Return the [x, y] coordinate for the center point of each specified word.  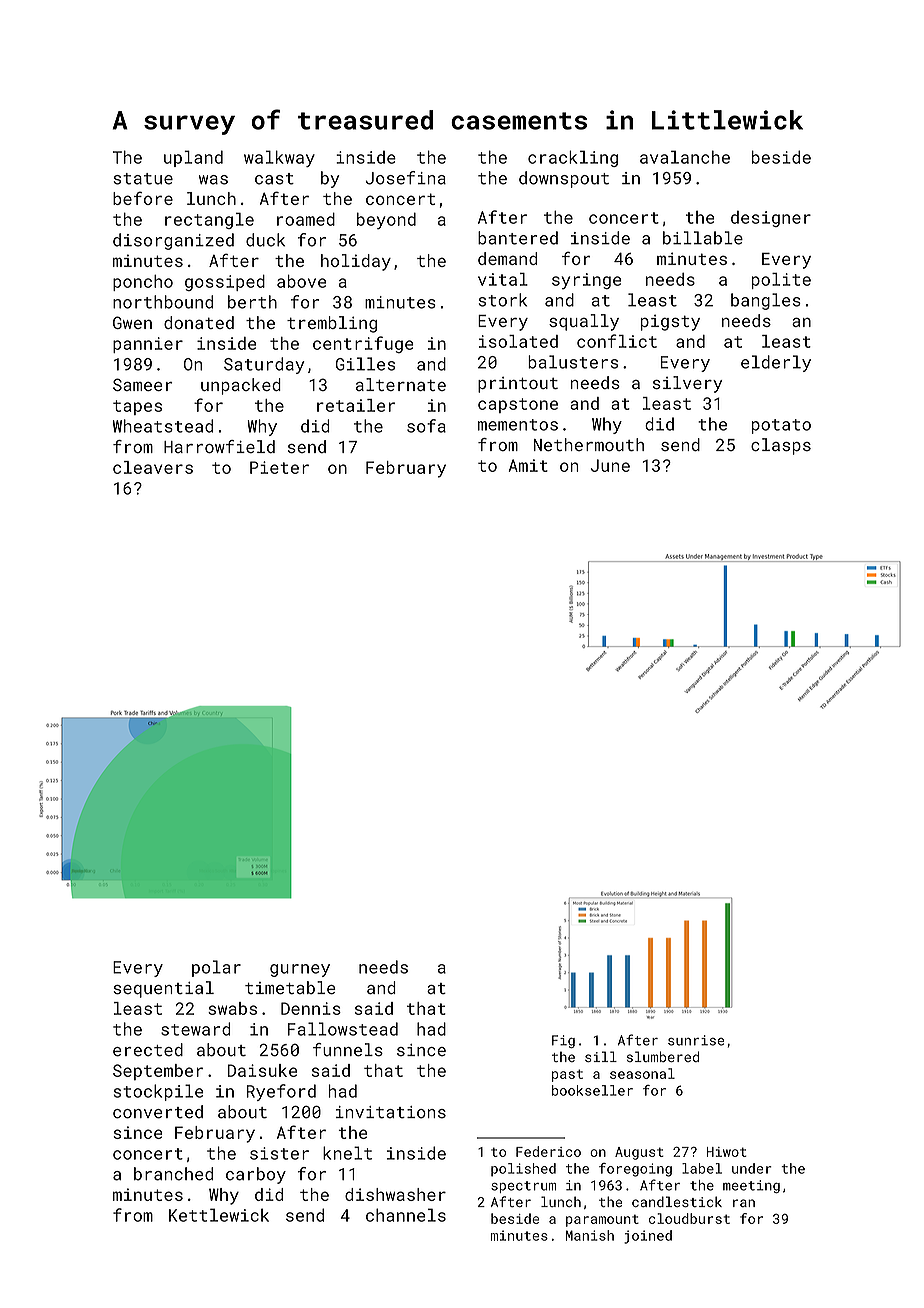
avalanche [685, 157]
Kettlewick [219, 1215]
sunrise [696, 1040]
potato [781, 426]
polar [216, 968]
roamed [306, 219]
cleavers [153, 467]
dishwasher [395, 1194]
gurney [300, 970]
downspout [564, 179]
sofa [426, 426]
